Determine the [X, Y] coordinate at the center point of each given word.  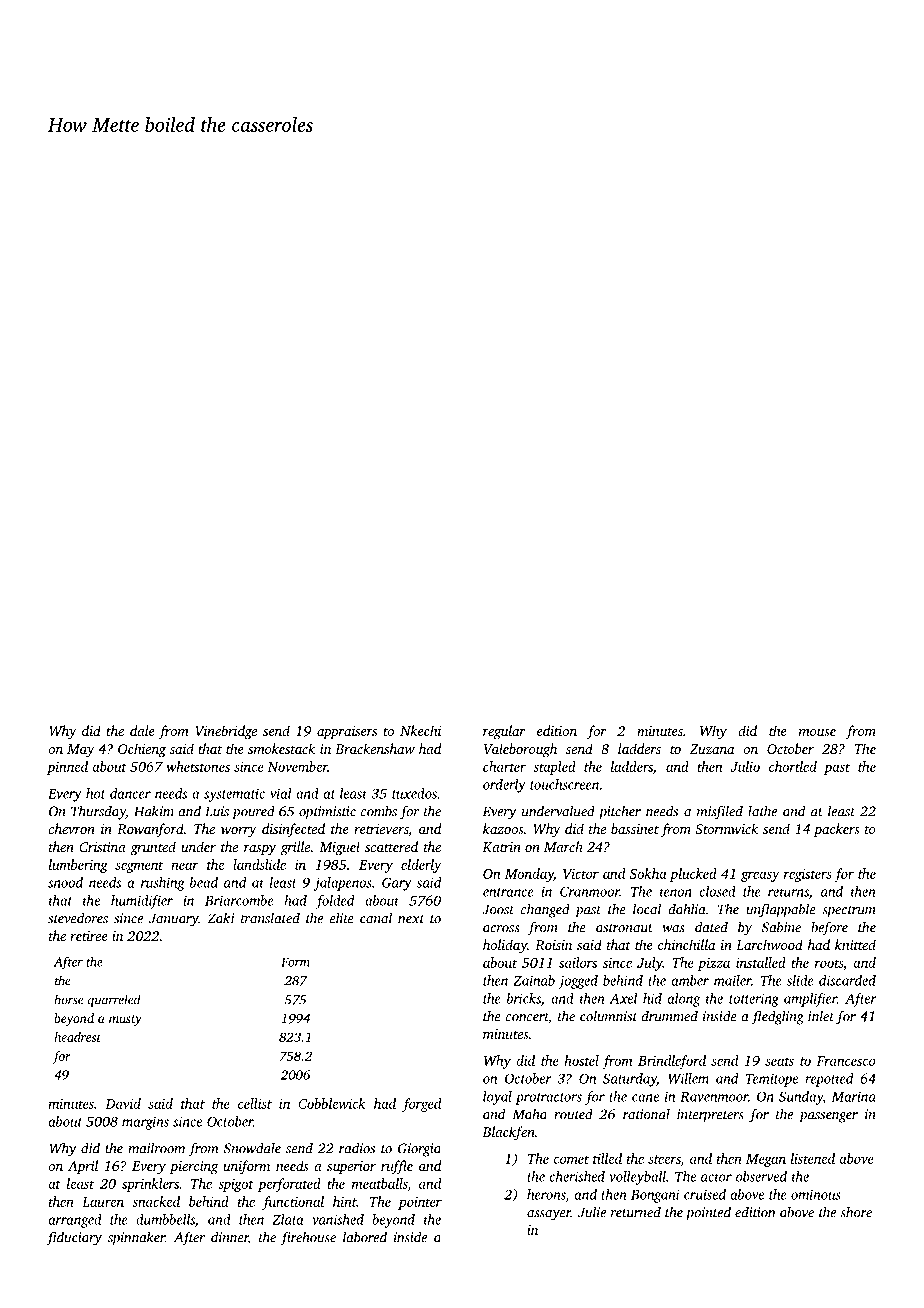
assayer [549, 1215]
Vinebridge [226, 732]
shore [856, 1212]
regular [504, 732]
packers [837, 830]
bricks [524, 998]
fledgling [777, 1017]
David [123, 1103]
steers [664, 1159]
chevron [71, 828]
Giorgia [419, 1150]
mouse [817, 732]
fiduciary [74, 1238]
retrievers [381, 829]
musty [125, 1020]
